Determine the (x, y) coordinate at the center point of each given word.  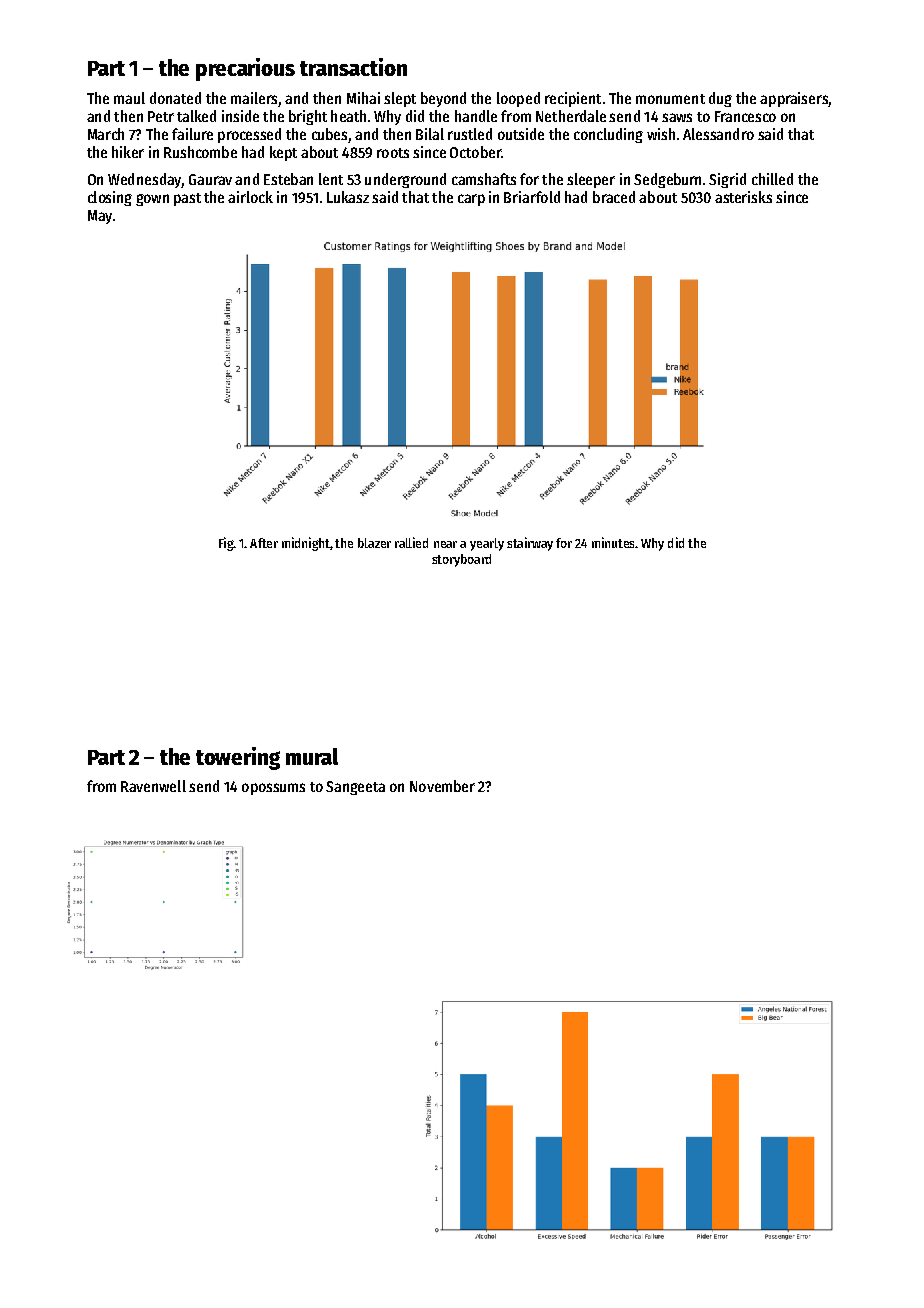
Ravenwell (153, 786)
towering (238, 758)
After (264, 543)
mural (312, 756)
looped (518, 99)
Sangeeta (355, 788)
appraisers (794, 99)
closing (110, 198)
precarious (245, 69)
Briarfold (532, 197)
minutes (613, 542)
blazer (374, 543)
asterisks (743, 197)
